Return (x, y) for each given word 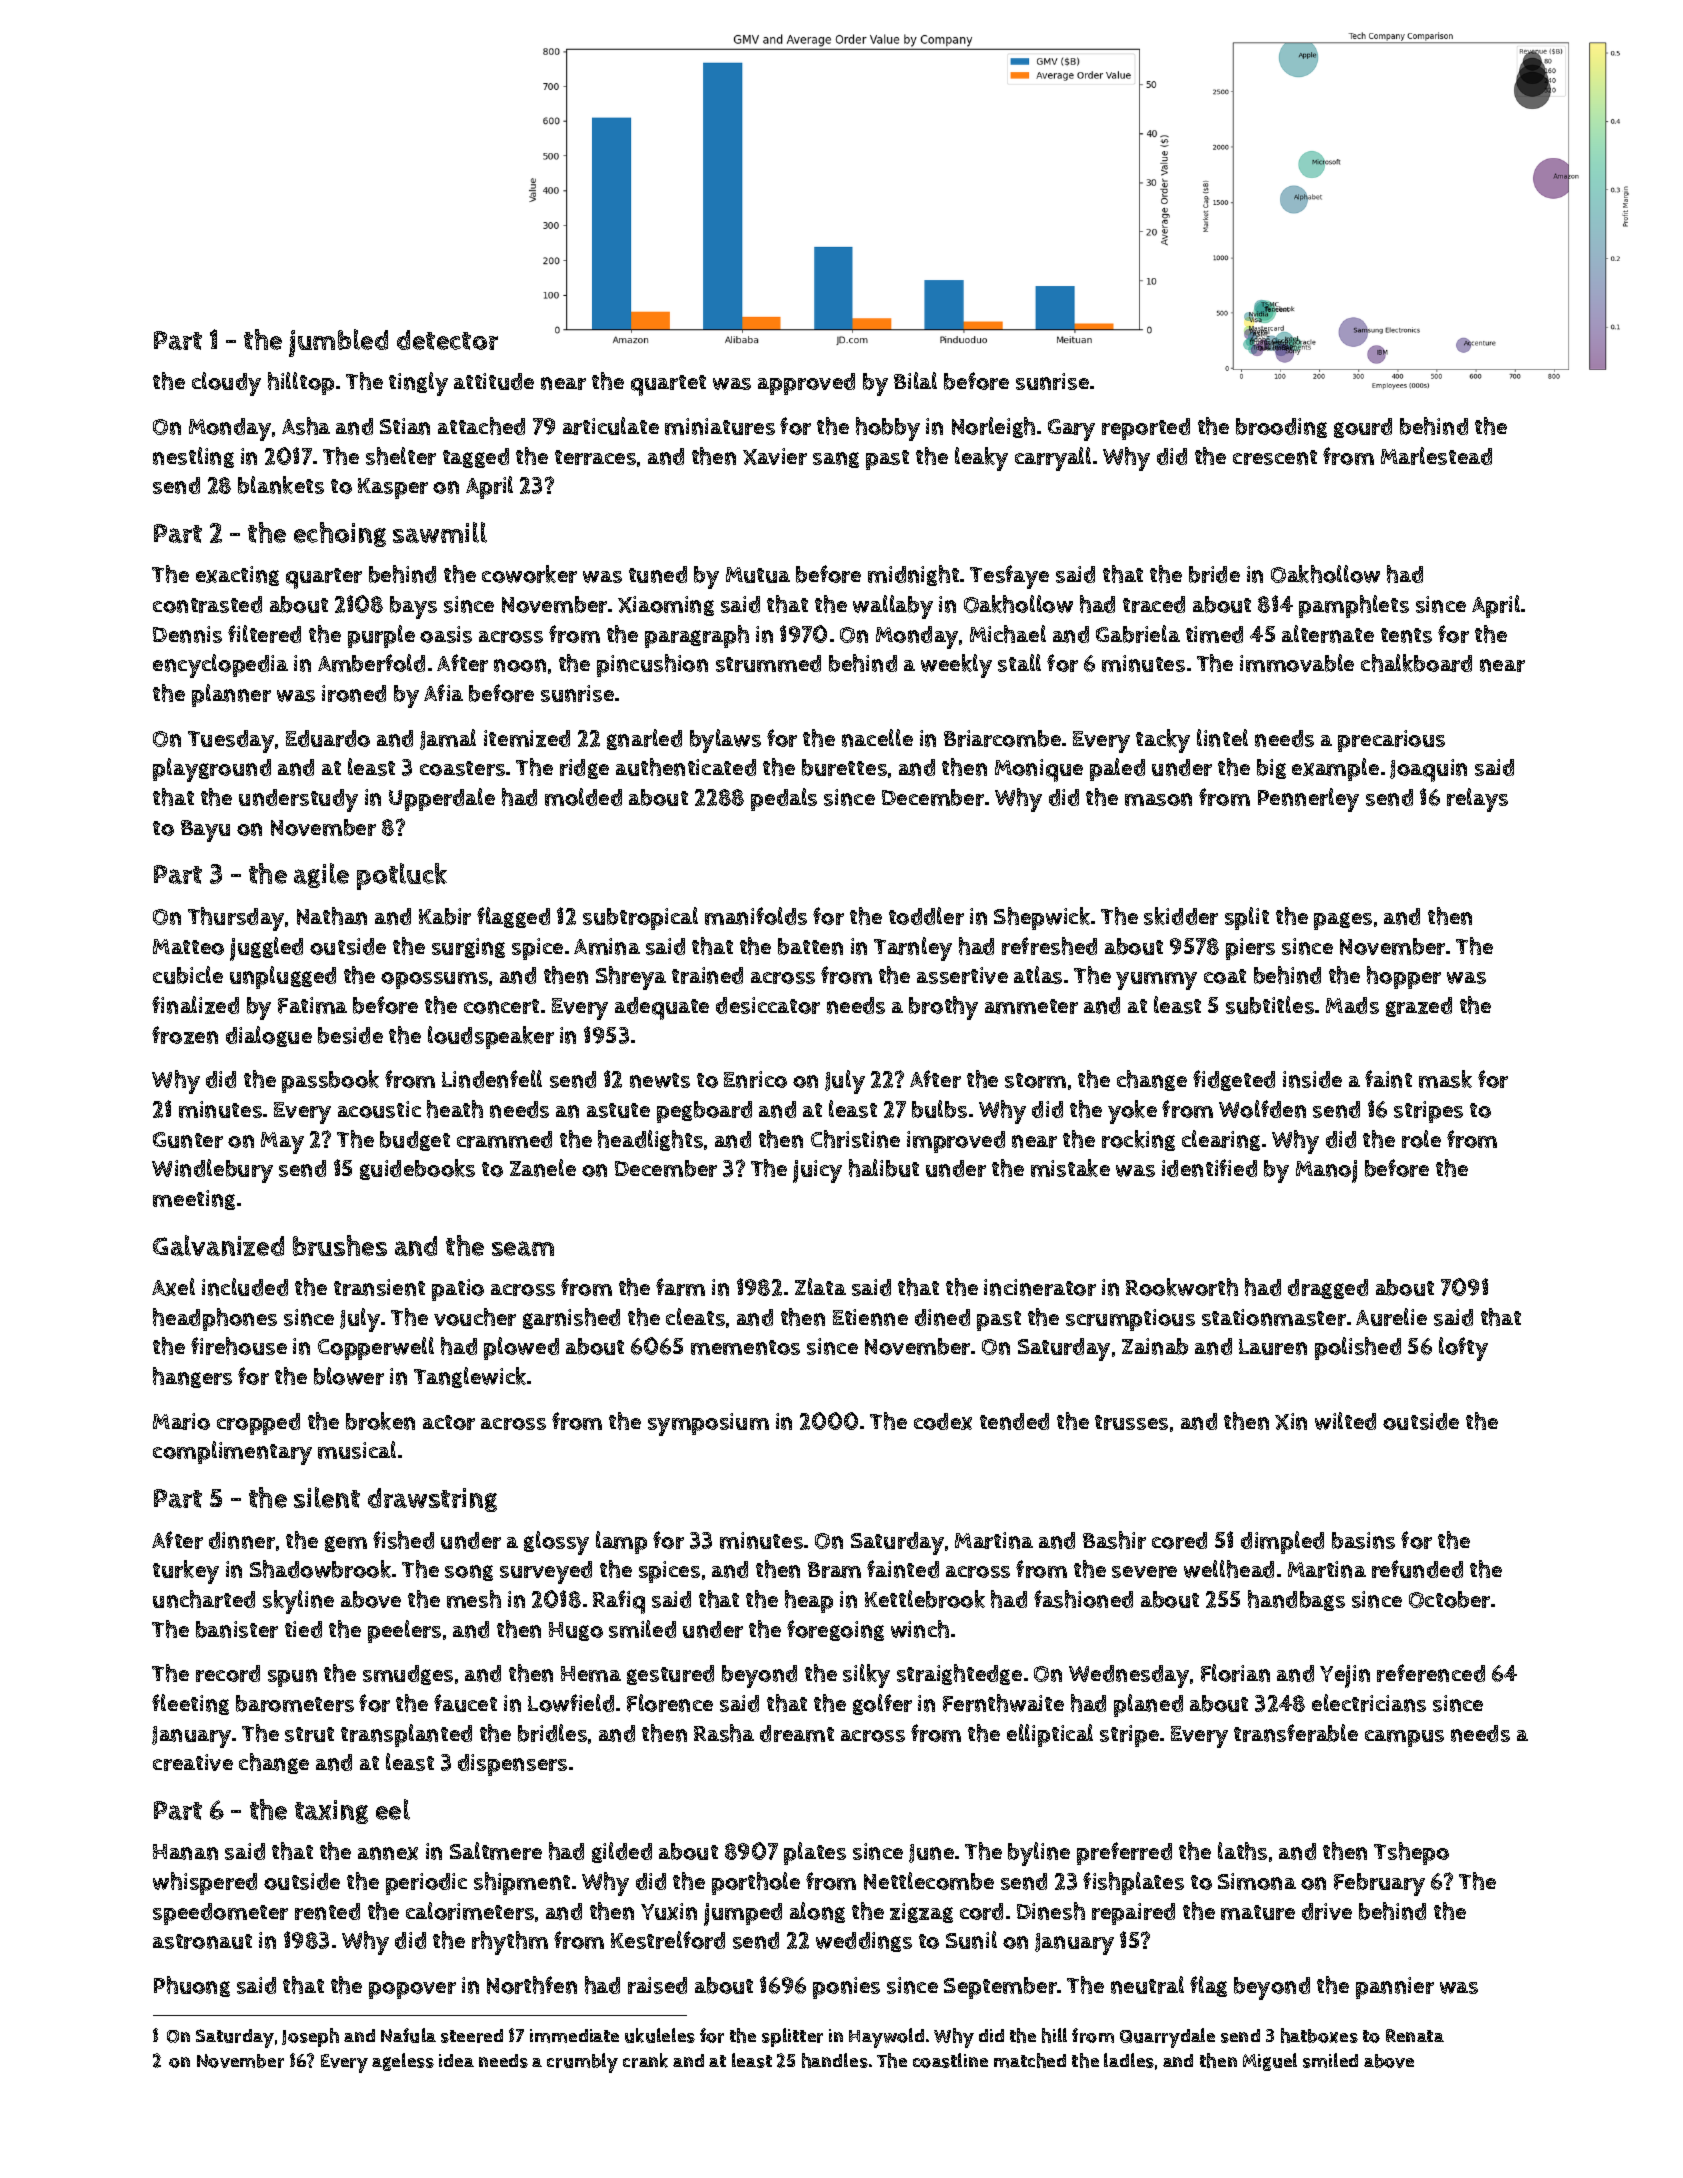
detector (447, 340)
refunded (1417, 1569)
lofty (1463, 1349)
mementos (745, 1347)
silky (866, 1676)
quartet (668, 385)
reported (1146, 429)
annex (388, 1853)
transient (379, 1287)
